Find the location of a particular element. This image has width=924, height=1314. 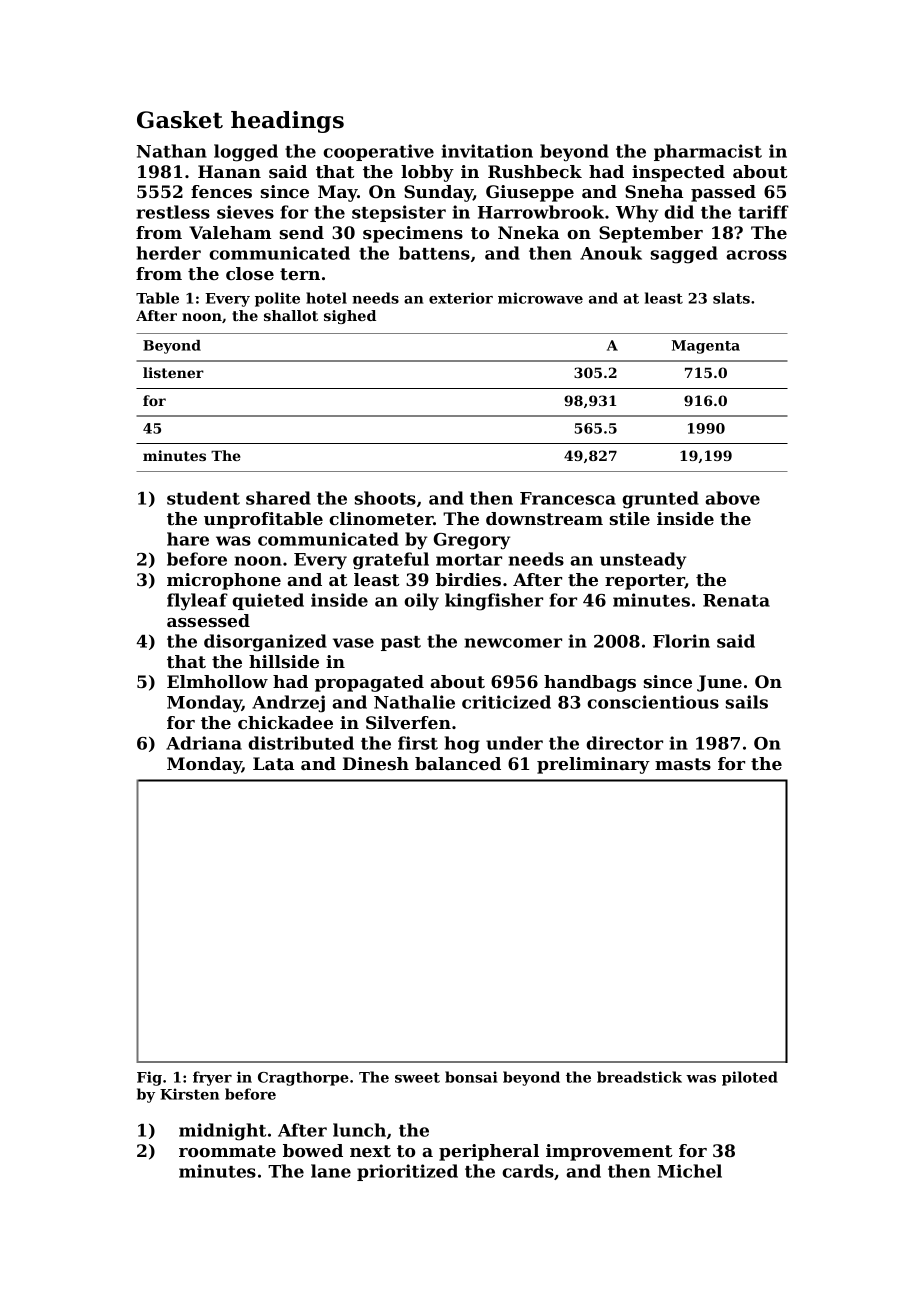

Fig is located at coordinates (149, 1078).
